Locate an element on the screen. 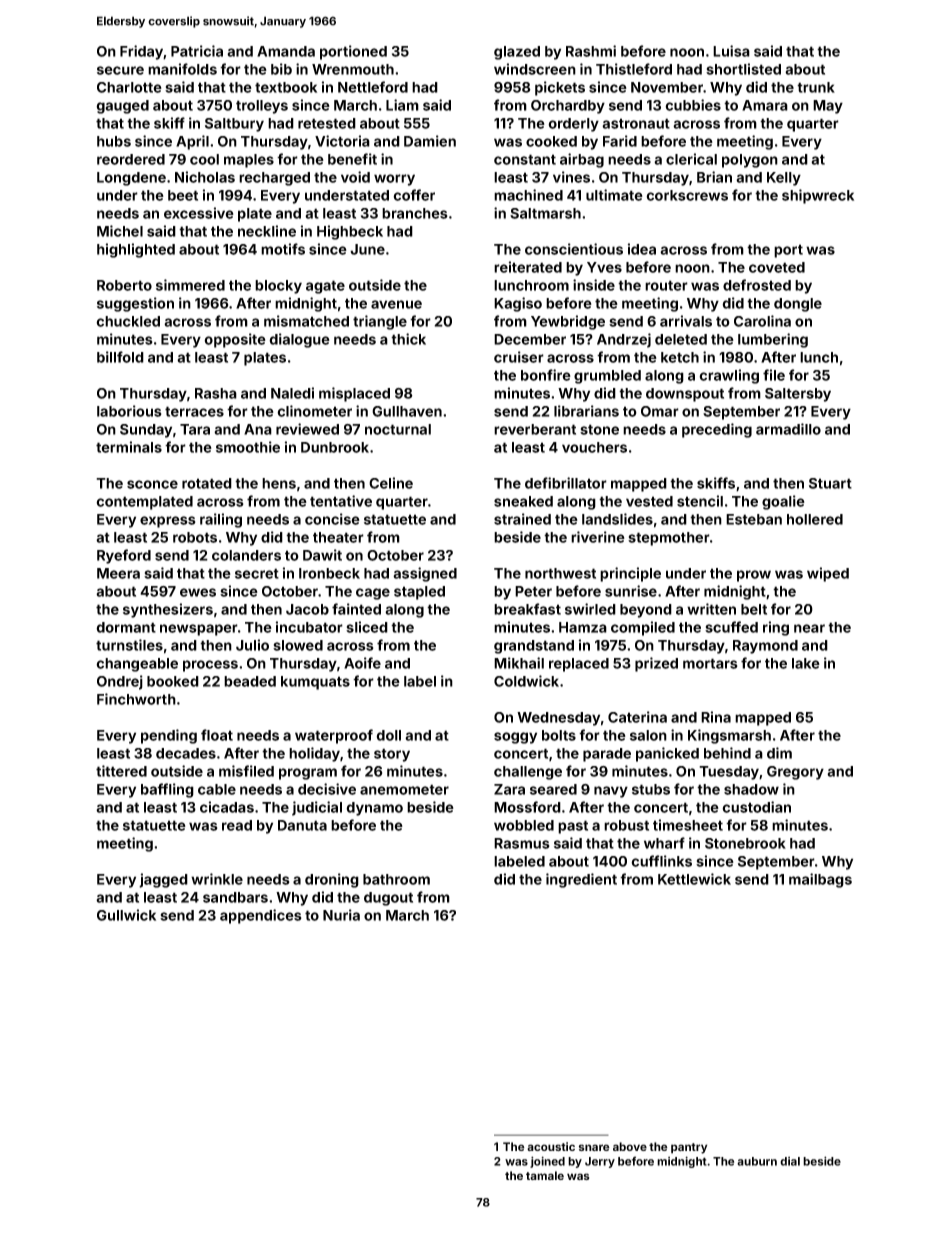  tittered is located at coordinates (121, 771).
